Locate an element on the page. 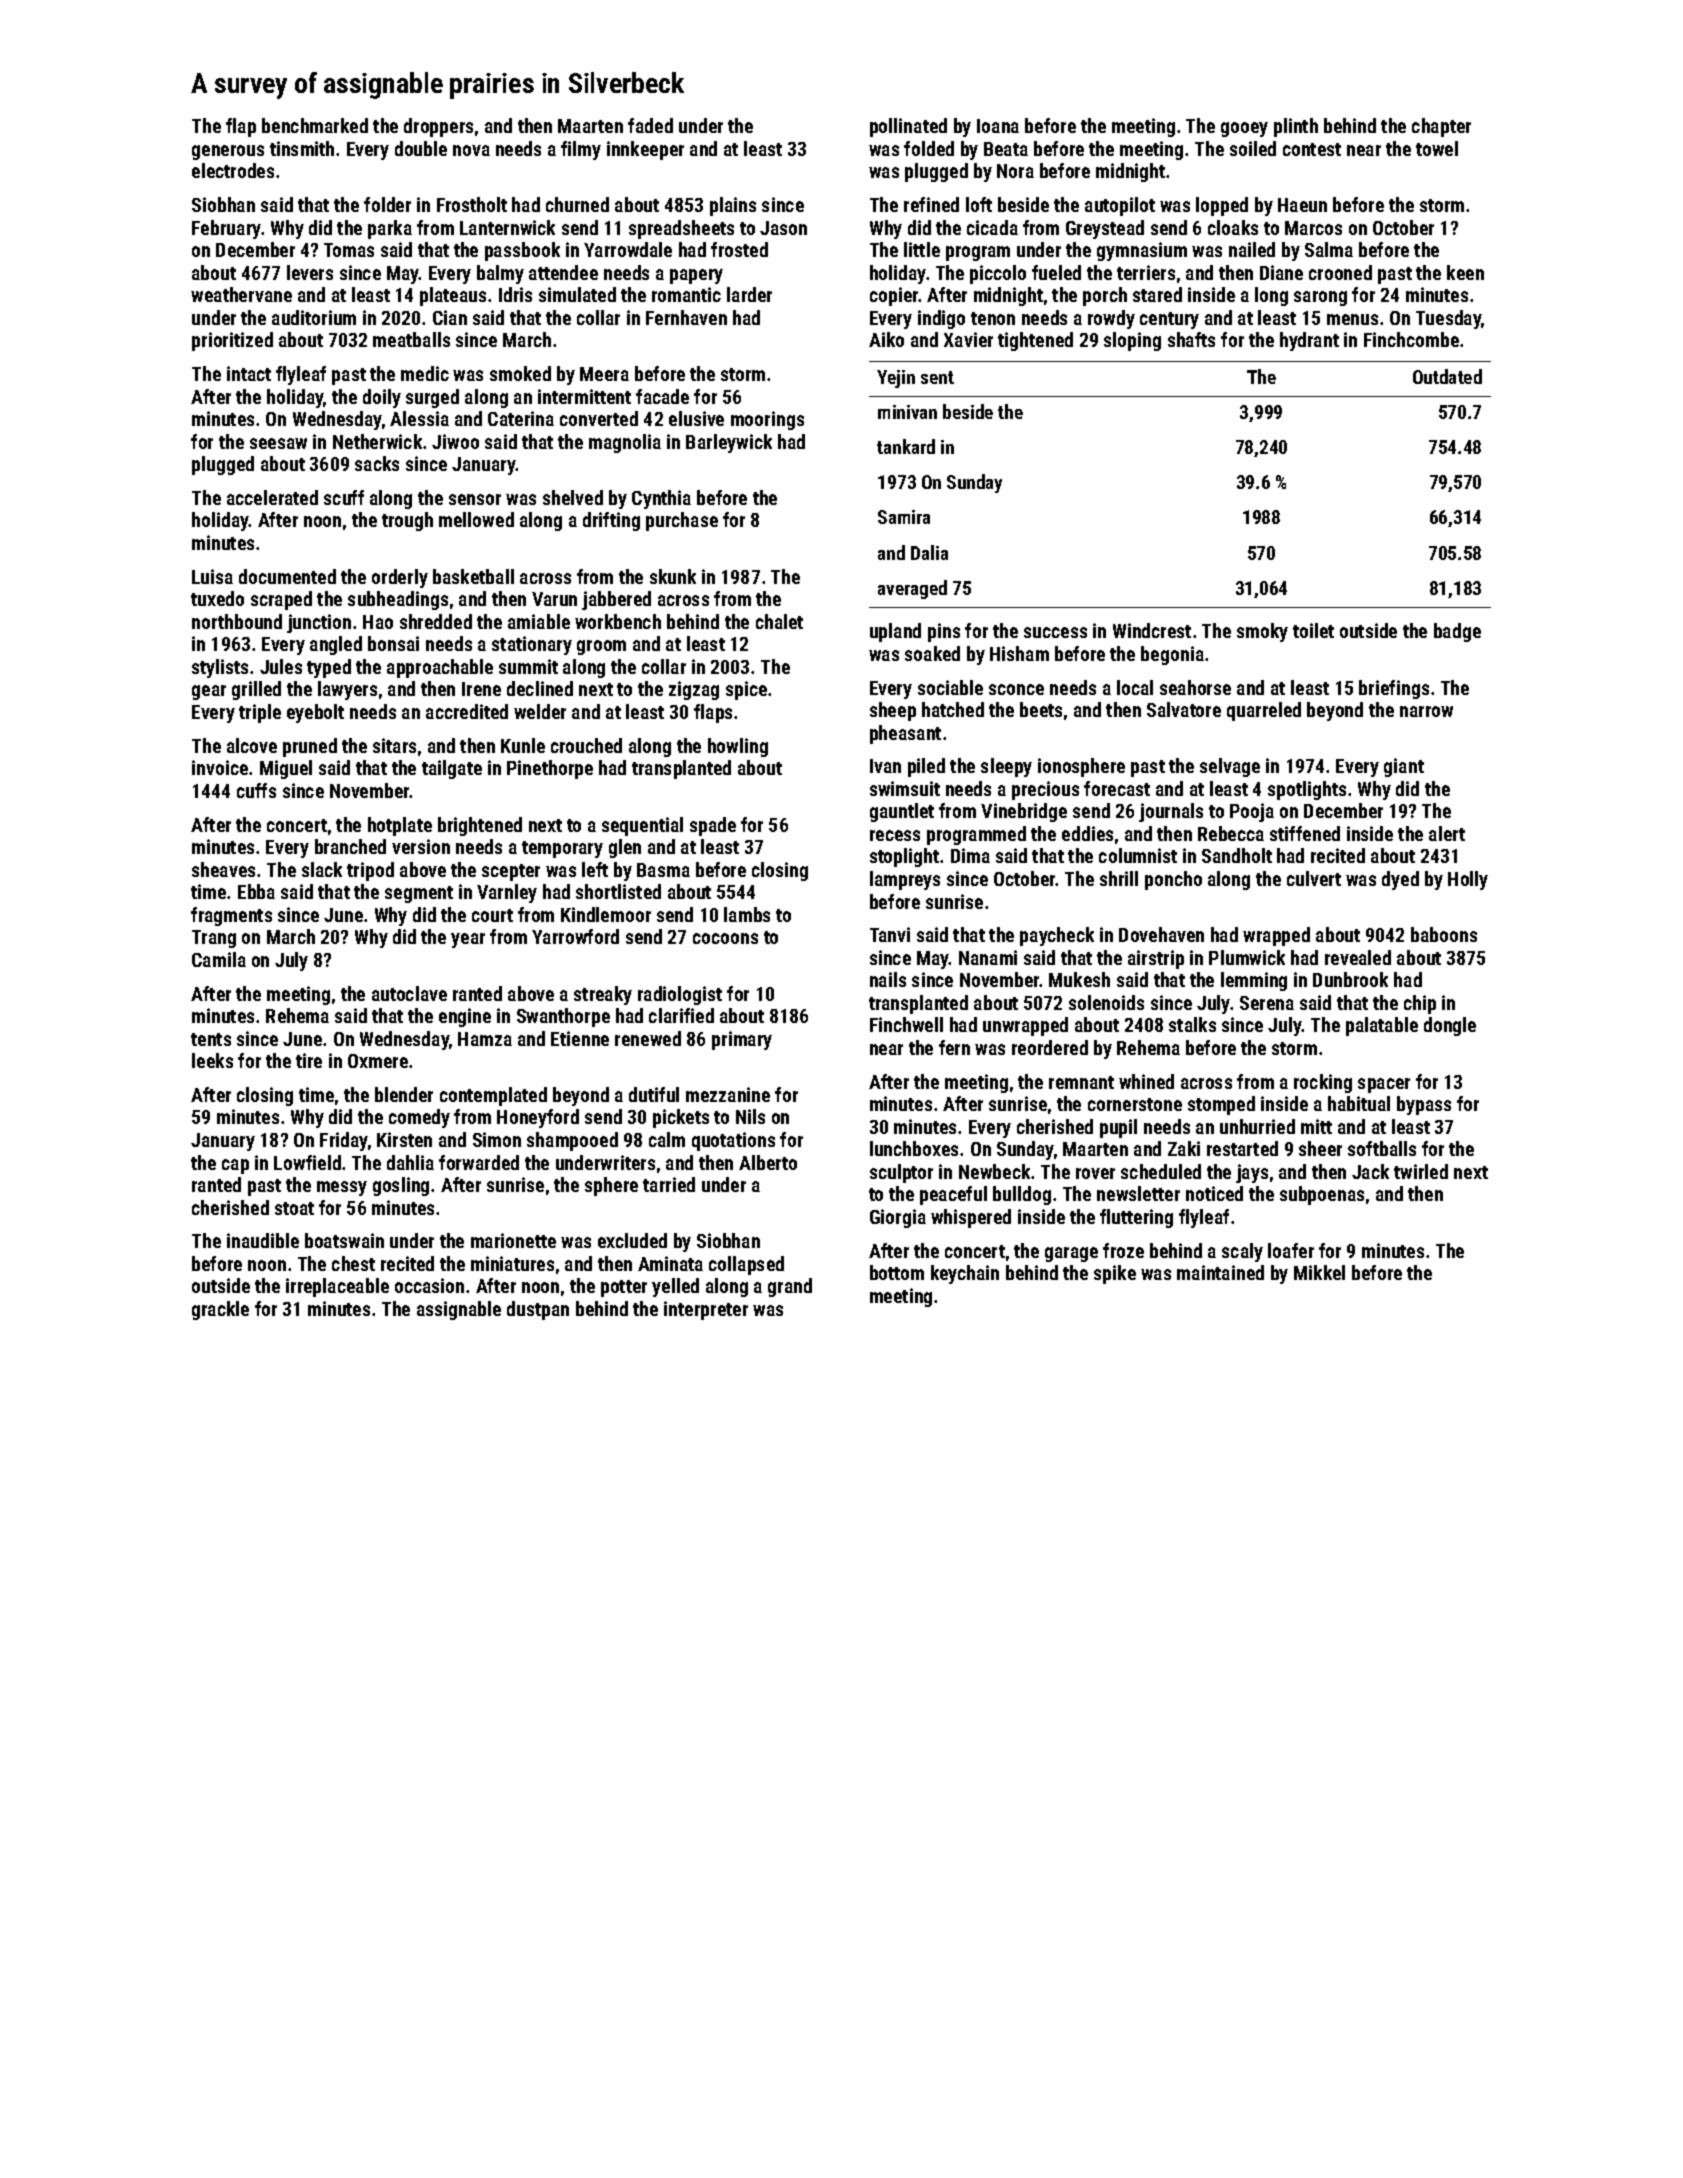  benchmarked is located at coordinates (315, 125).
